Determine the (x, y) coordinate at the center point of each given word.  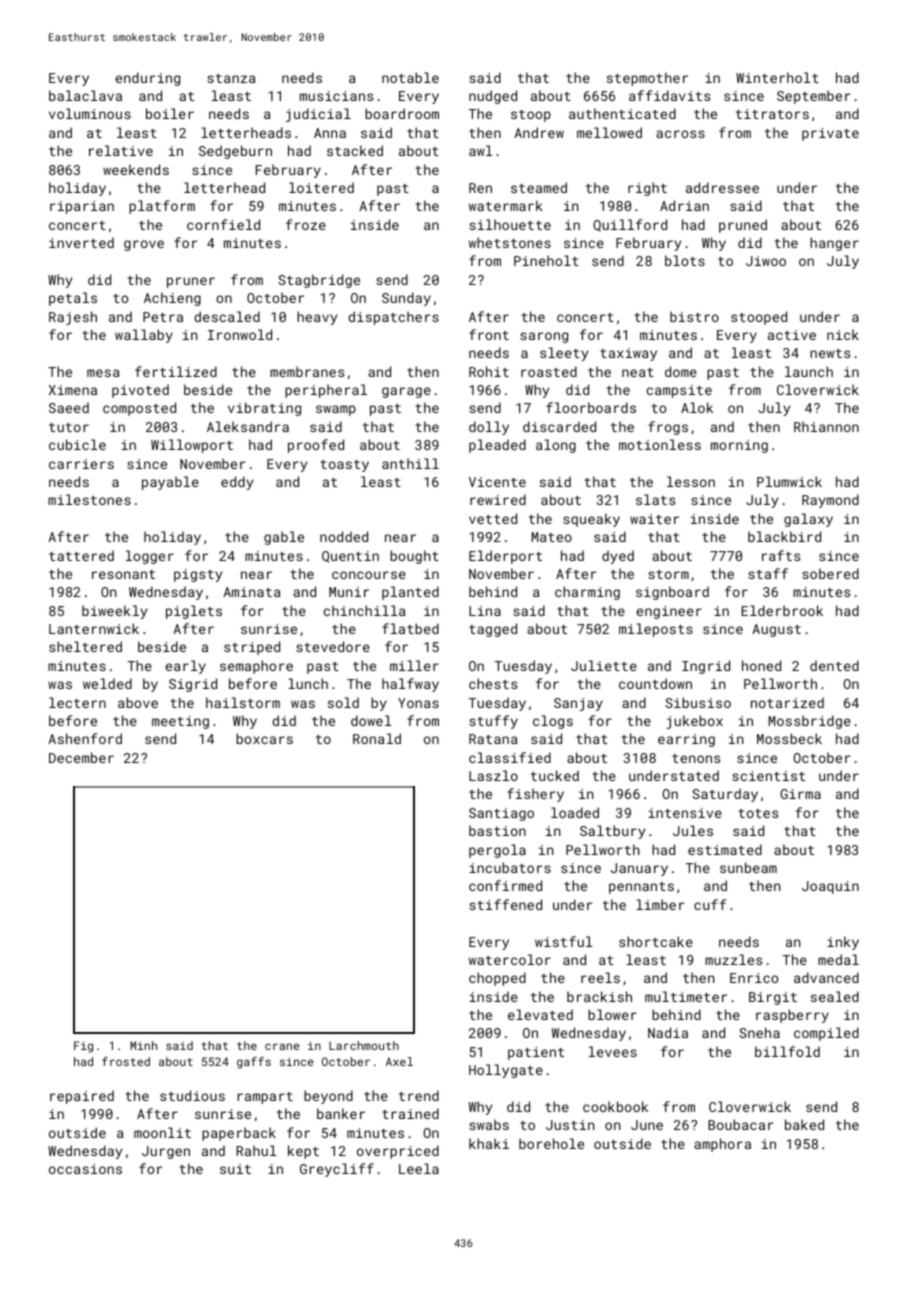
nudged (493, 97)
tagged (493, 630)
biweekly (114, 612)
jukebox (694, 722)
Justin (570, 1125)
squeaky (591, 520)
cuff (710, 904)
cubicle (77, 444)
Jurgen (166, 1152)
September (813, 97)
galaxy (808, 520)
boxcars (264, 738)
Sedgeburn (235, 152)
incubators (510, 867)
